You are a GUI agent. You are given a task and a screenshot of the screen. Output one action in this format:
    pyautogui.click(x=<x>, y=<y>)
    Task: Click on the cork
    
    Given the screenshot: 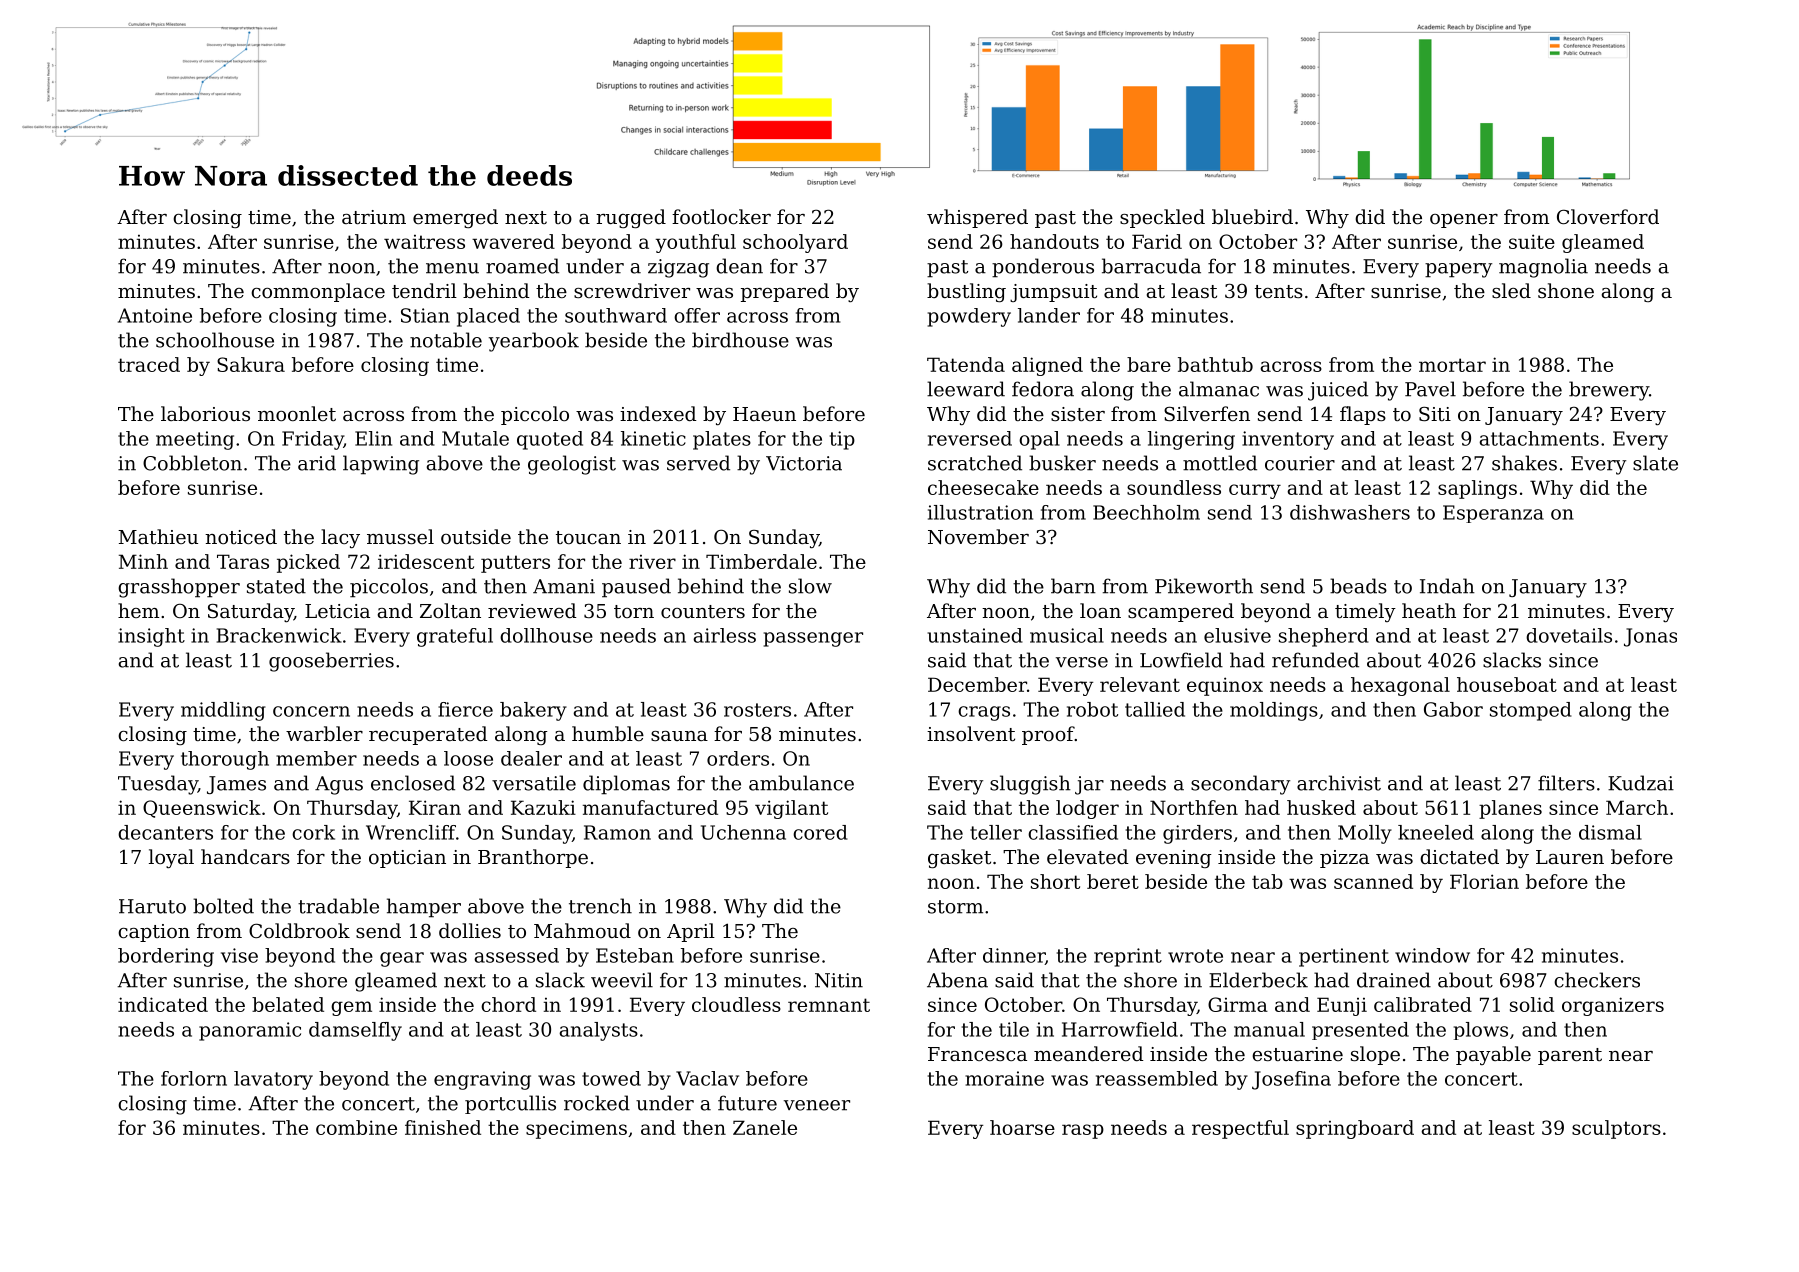 What is the action you would take?
    pyautogui.click(x=313, y=832)
